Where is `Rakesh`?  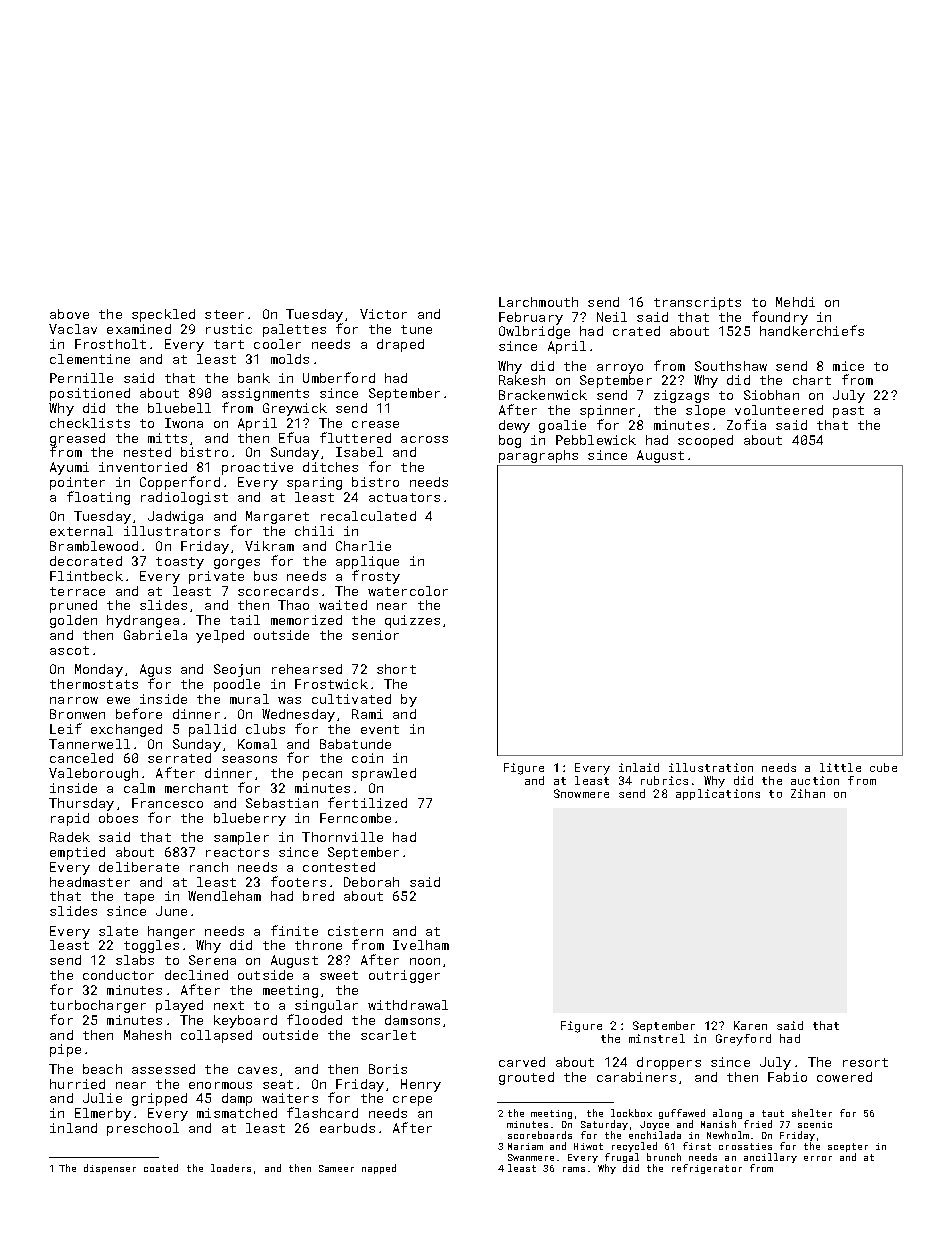
Rakesh is located at coordinates (522, 380).
